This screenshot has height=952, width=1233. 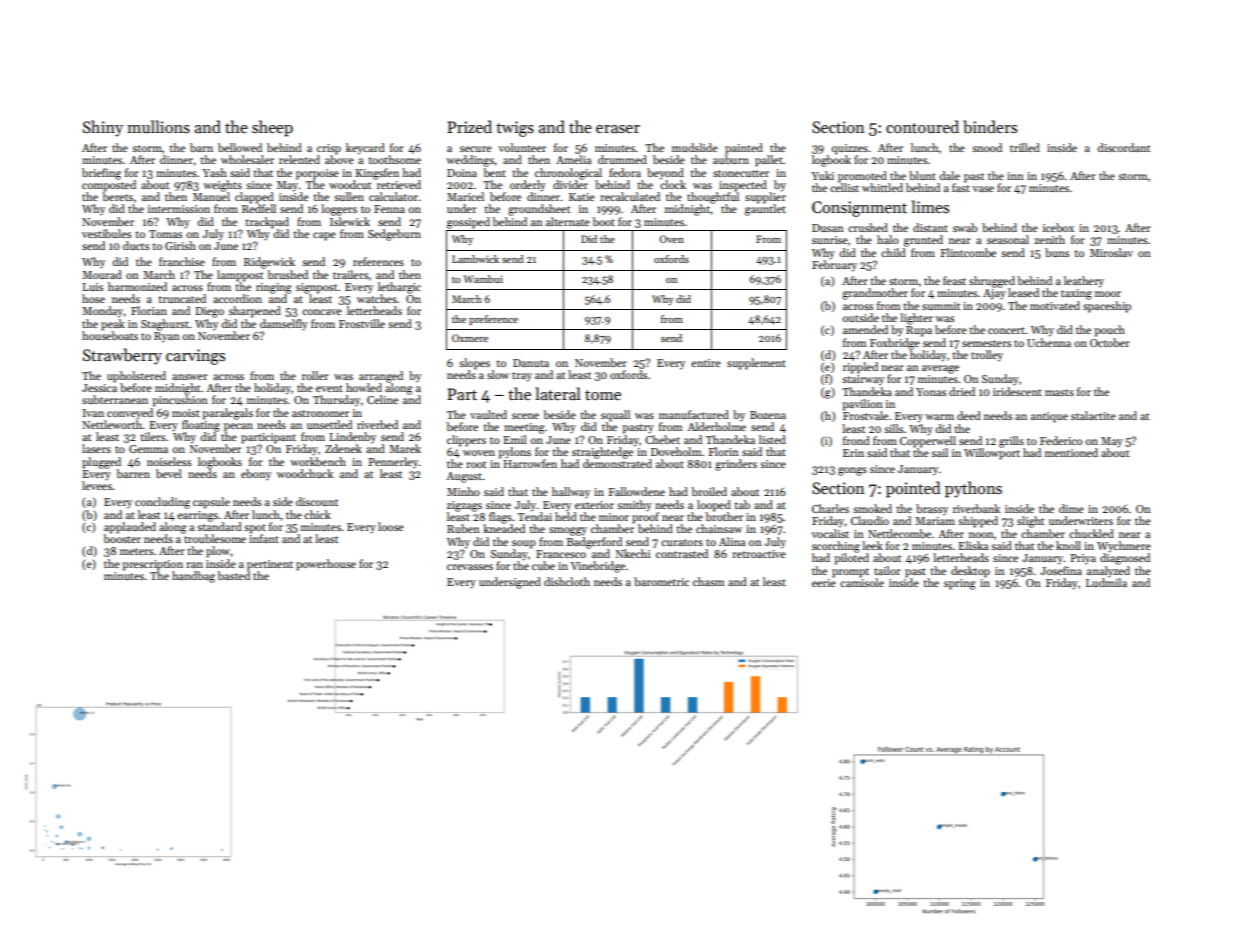 I want to click on contoured, so click(x=922, y=126).
